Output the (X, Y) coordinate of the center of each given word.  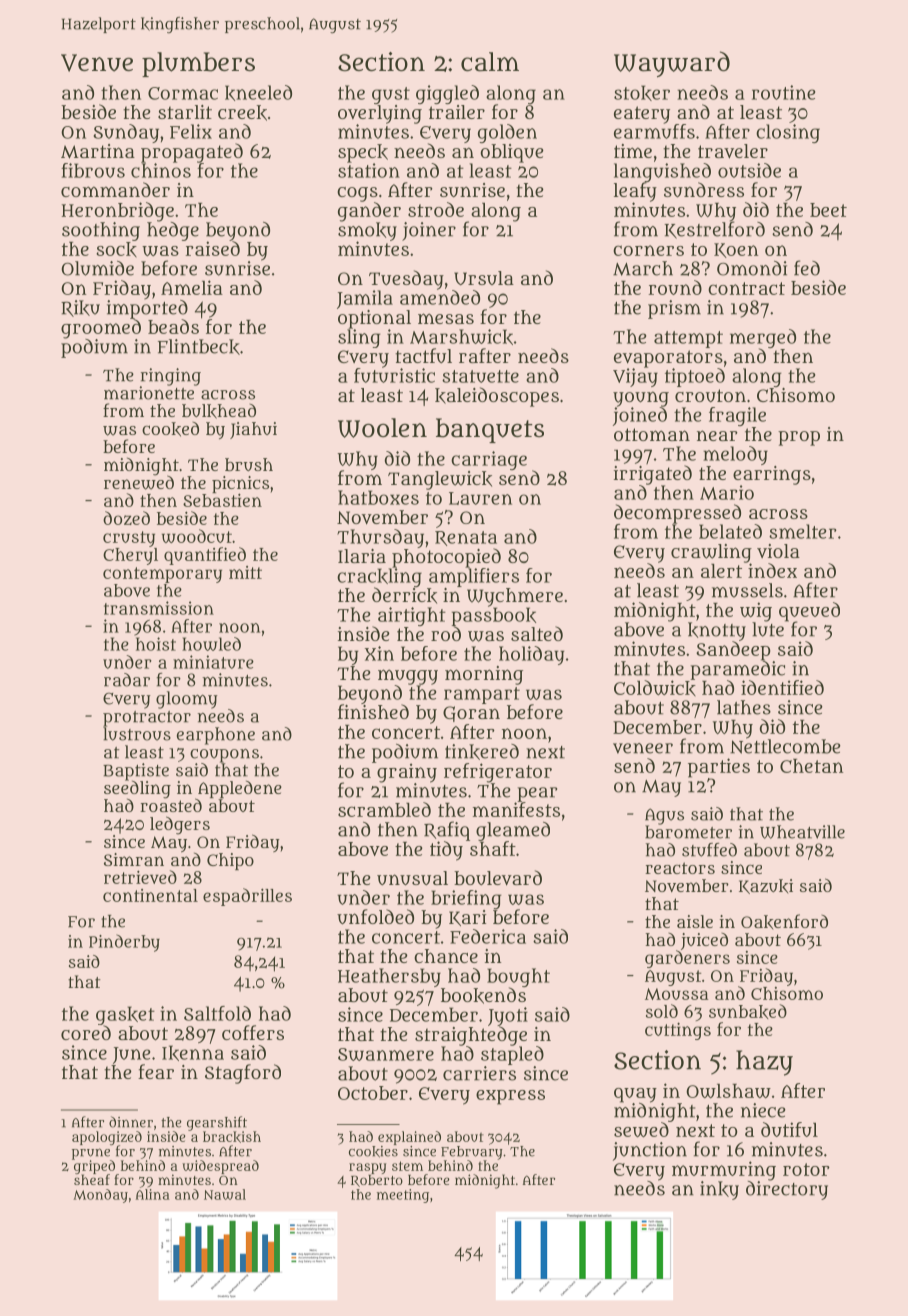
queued (809, 611)
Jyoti (508, 1016)
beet (828, 210)
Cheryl (130, 556)
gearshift (217, 1123)
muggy (408, 677)
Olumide (97, 268)
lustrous (137, 734)
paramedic (737, 670)
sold (662, 1011)
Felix (191, 131)
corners (648, 250)
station (369, 170)
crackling (379, 577)
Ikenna (193, 1053)
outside (749, 170)
